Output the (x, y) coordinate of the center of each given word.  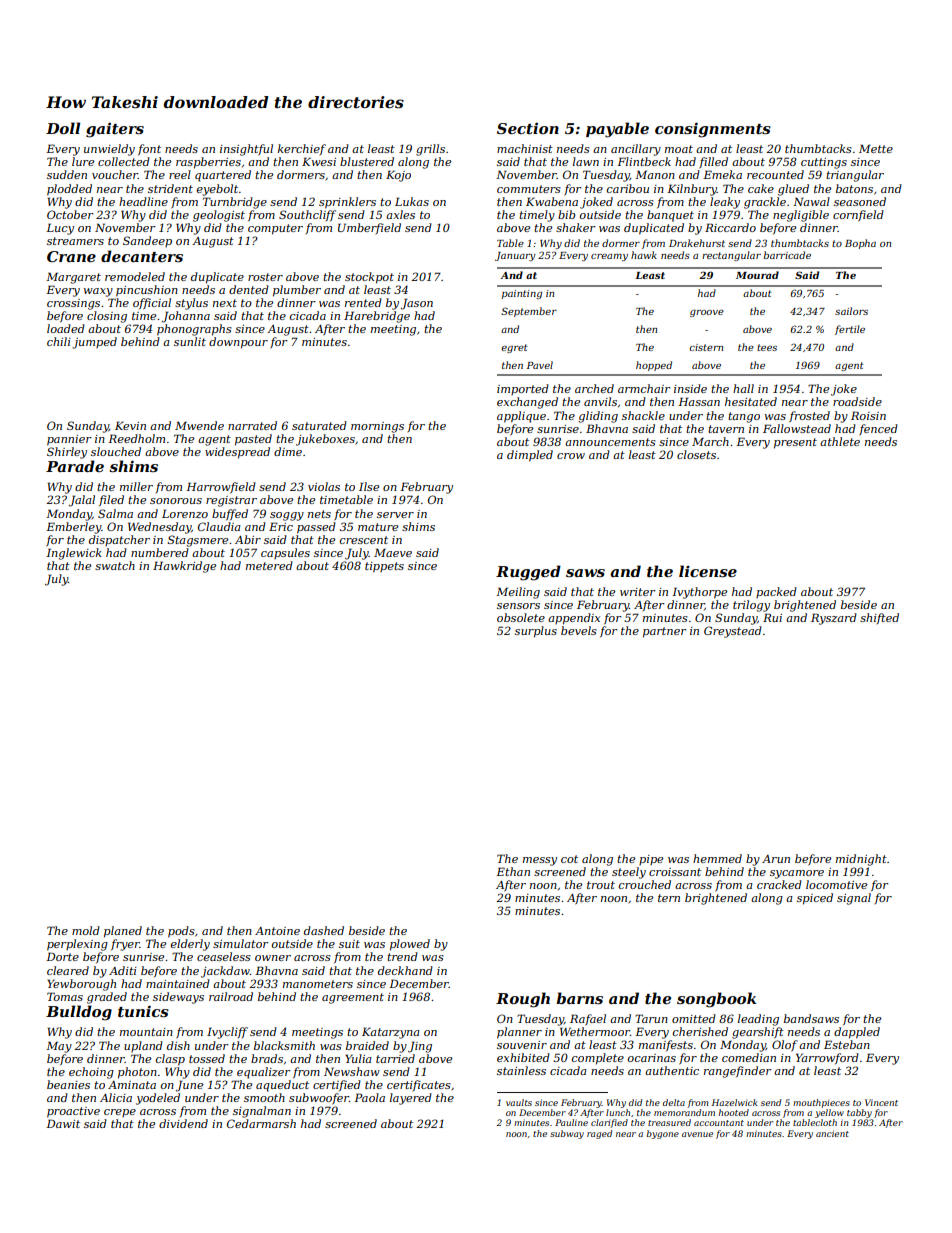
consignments (713, 130)
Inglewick (74, 554)
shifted (879, 618)
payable (617, 130)
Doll (63, 128)
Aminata (132, 1085)
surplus (536, 632)
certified (337, 1085)
